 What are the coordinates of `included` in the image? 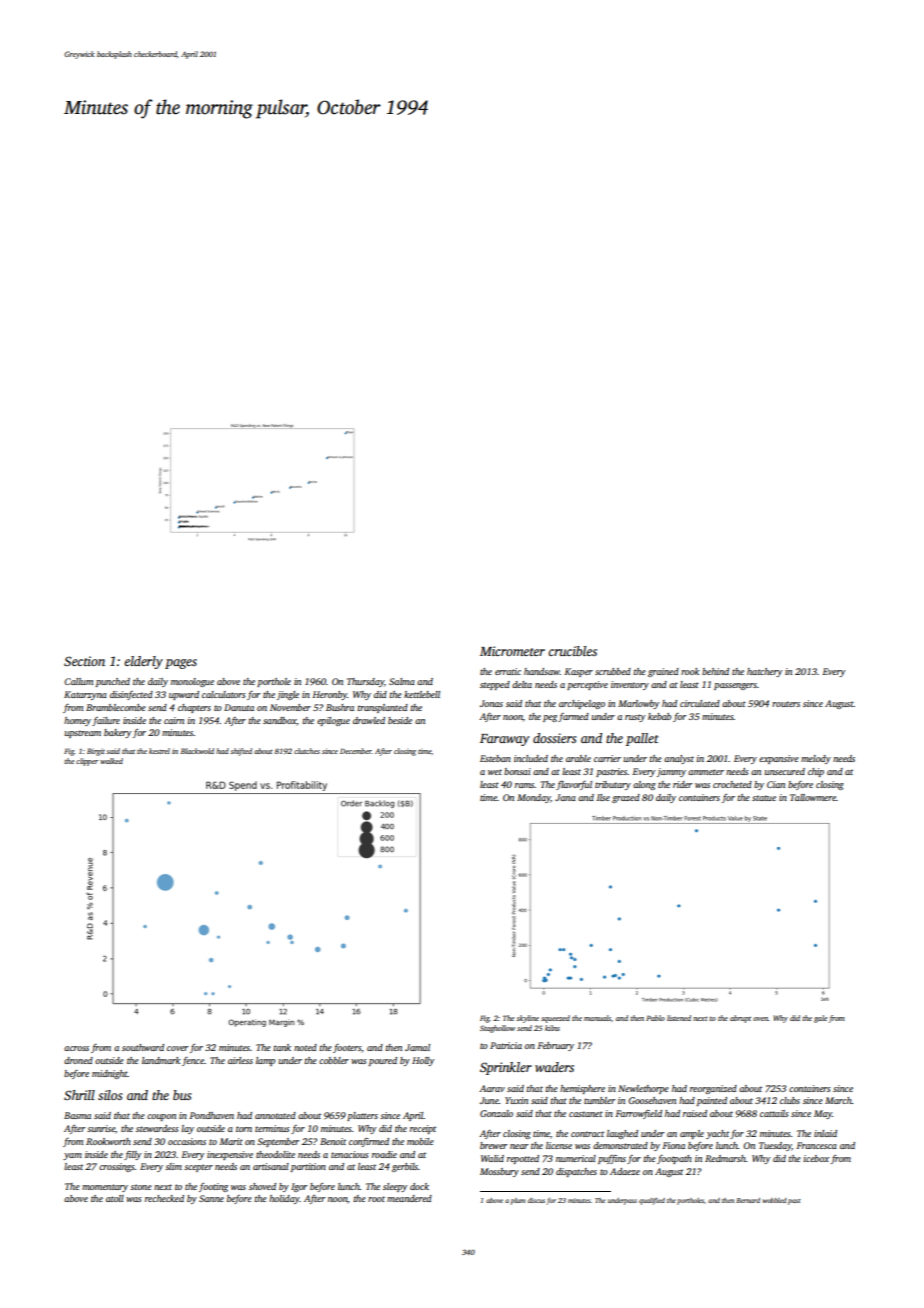 It's located at (531, 758).
